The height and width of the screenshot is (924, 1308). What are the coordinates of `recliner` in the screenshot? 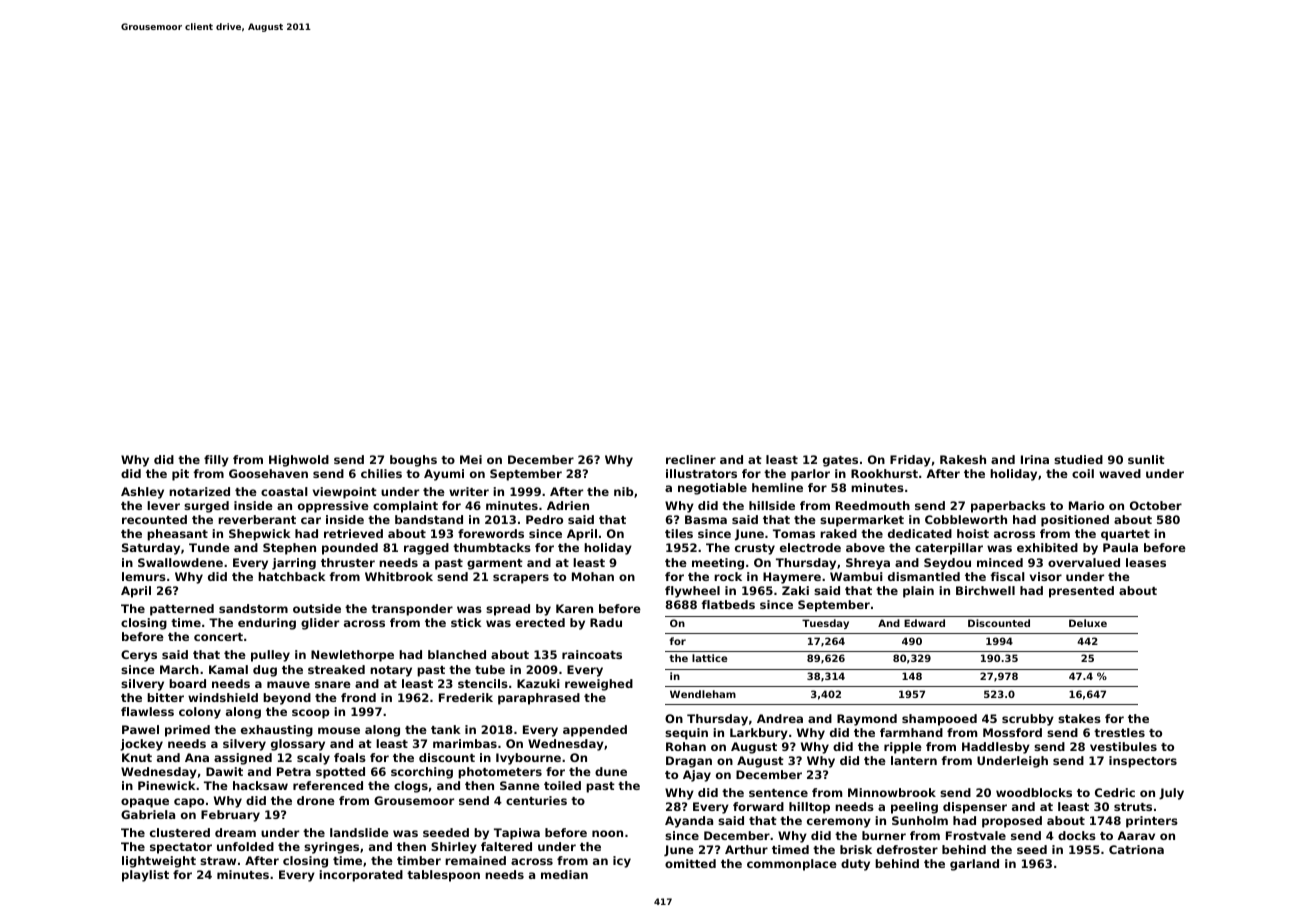 It's located at (691, 459).
